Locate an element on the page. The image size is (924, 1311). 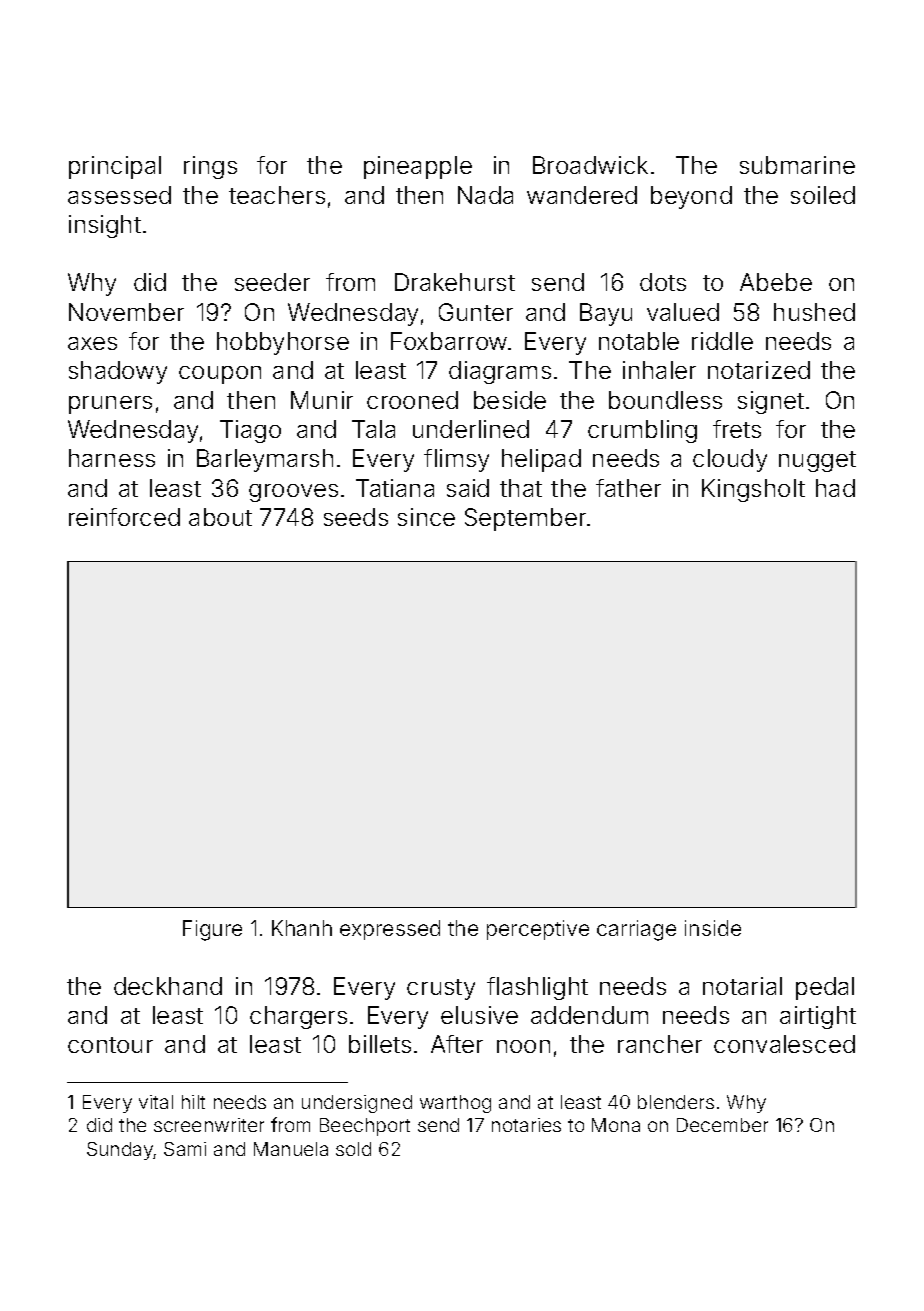
nugget is located at coordinates (817, 461).
